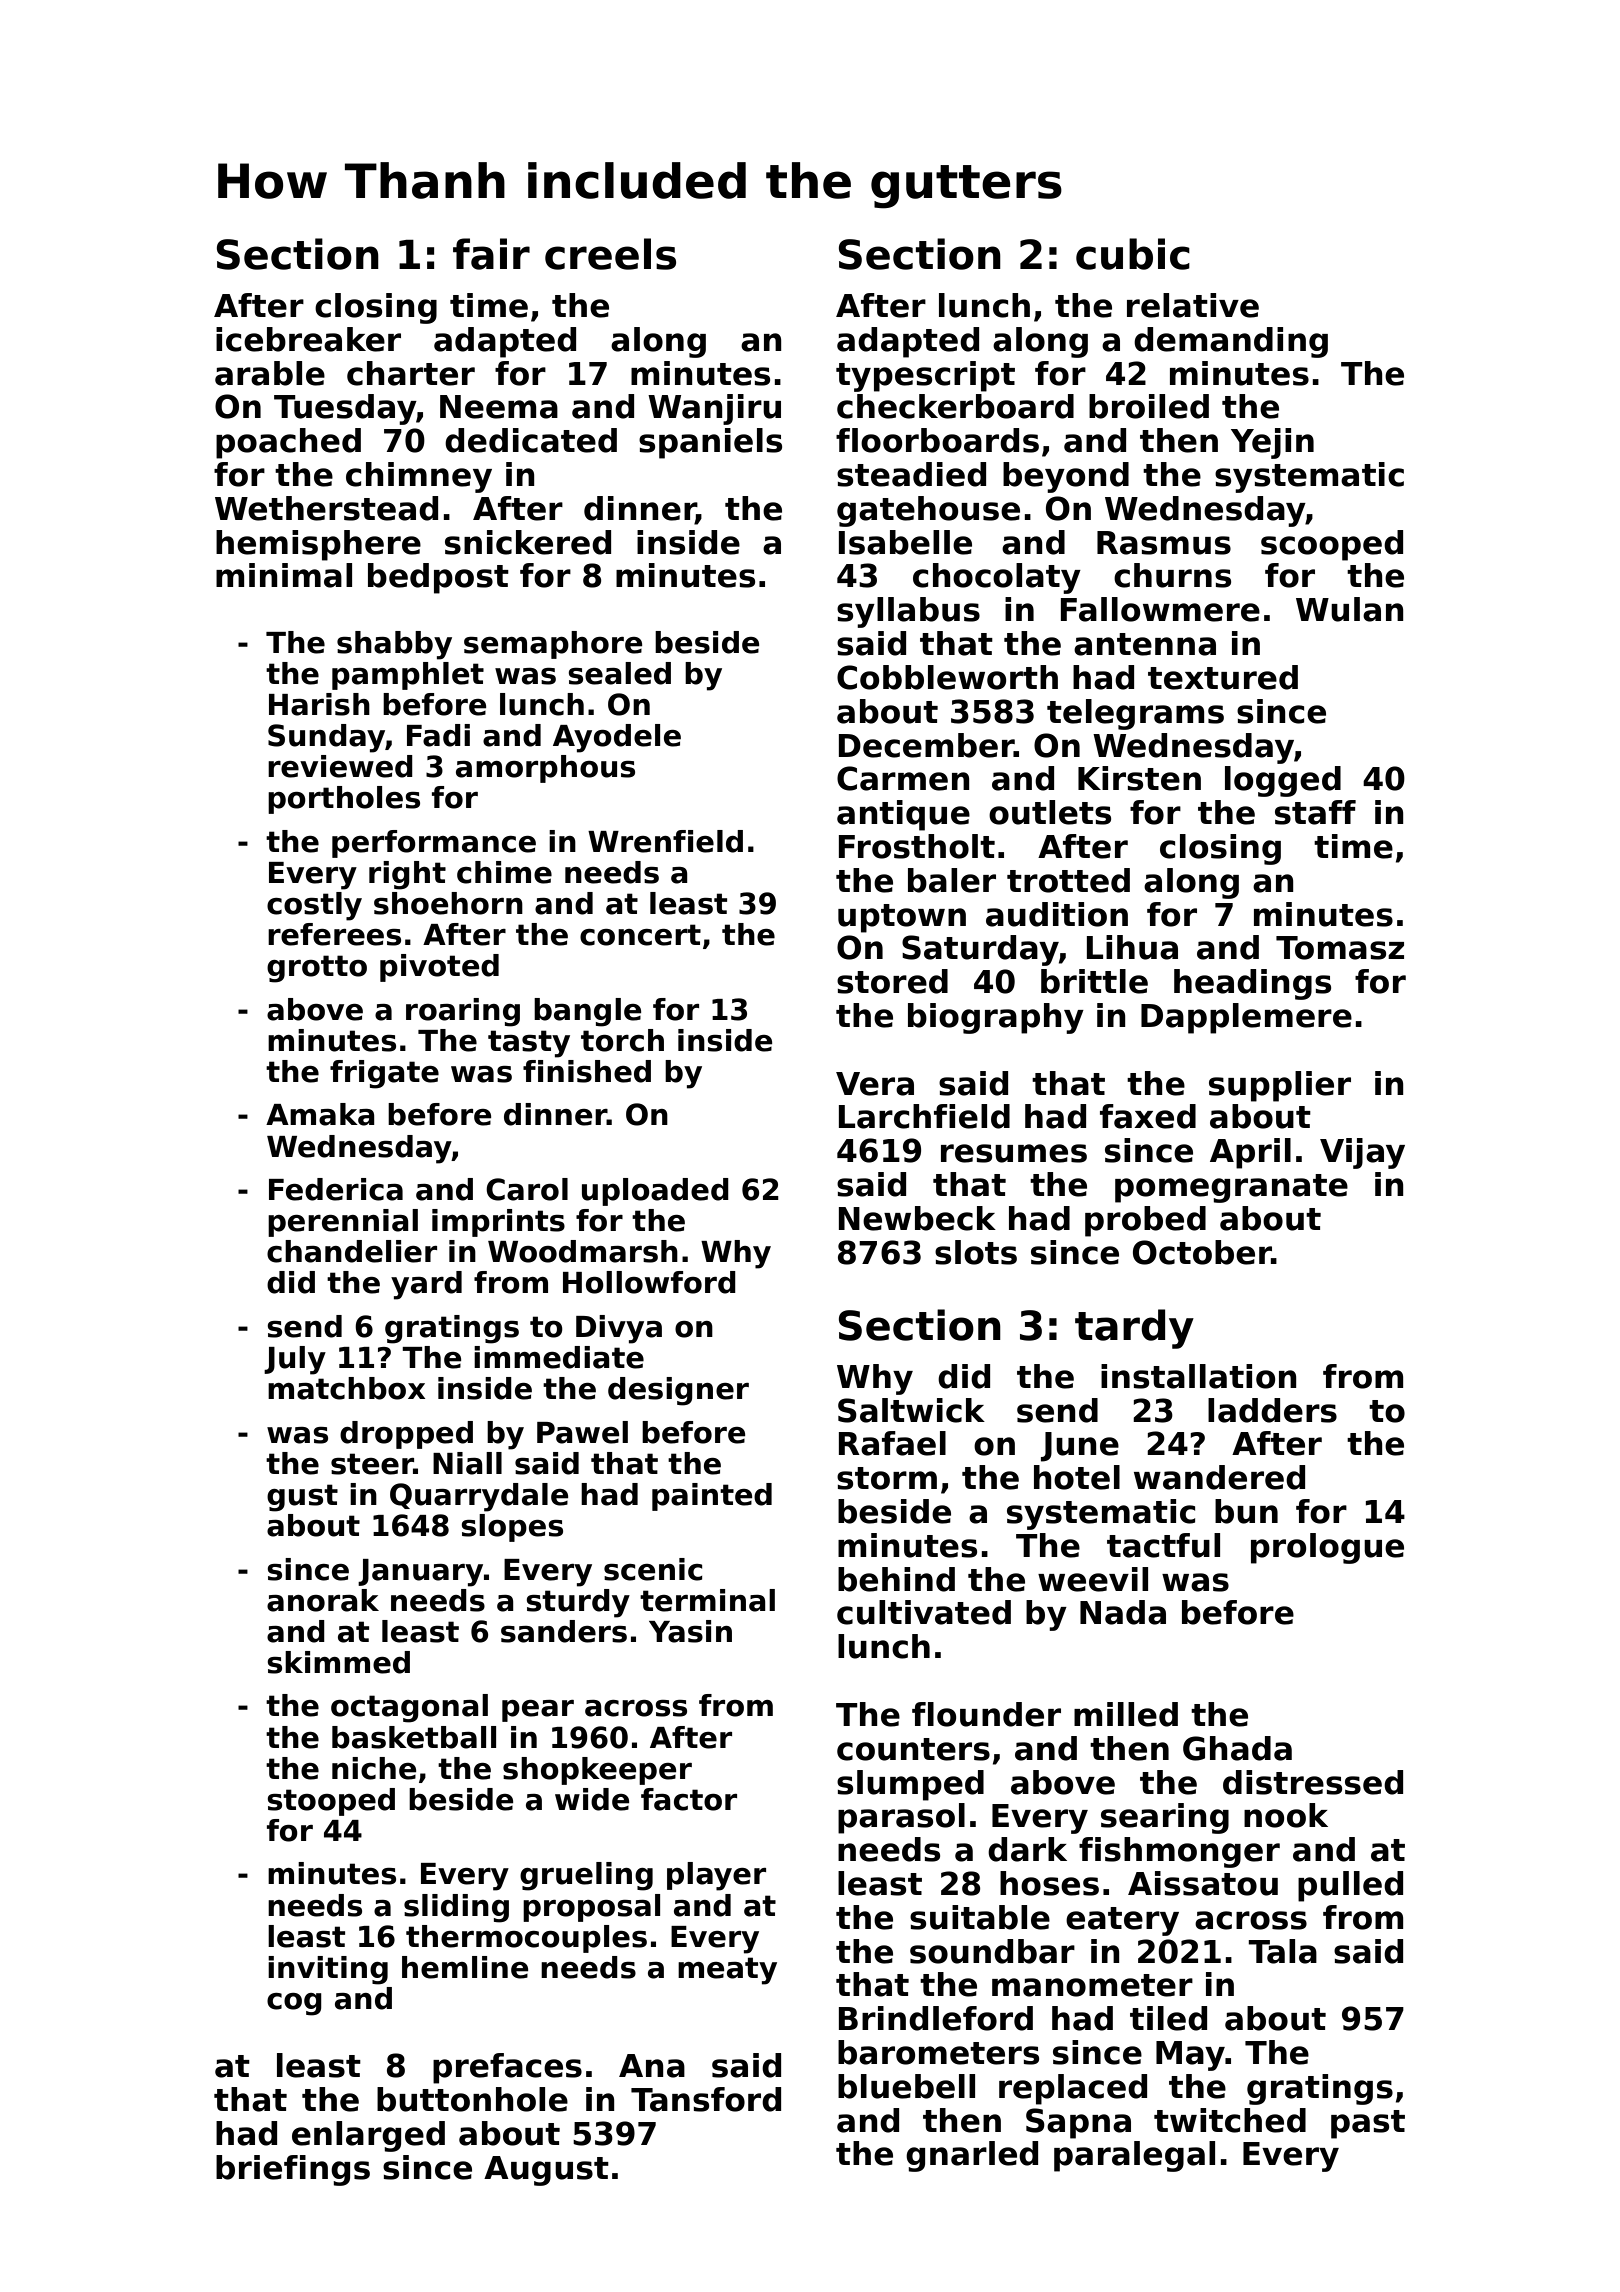  I want to click on poached, so click(288, 443).
